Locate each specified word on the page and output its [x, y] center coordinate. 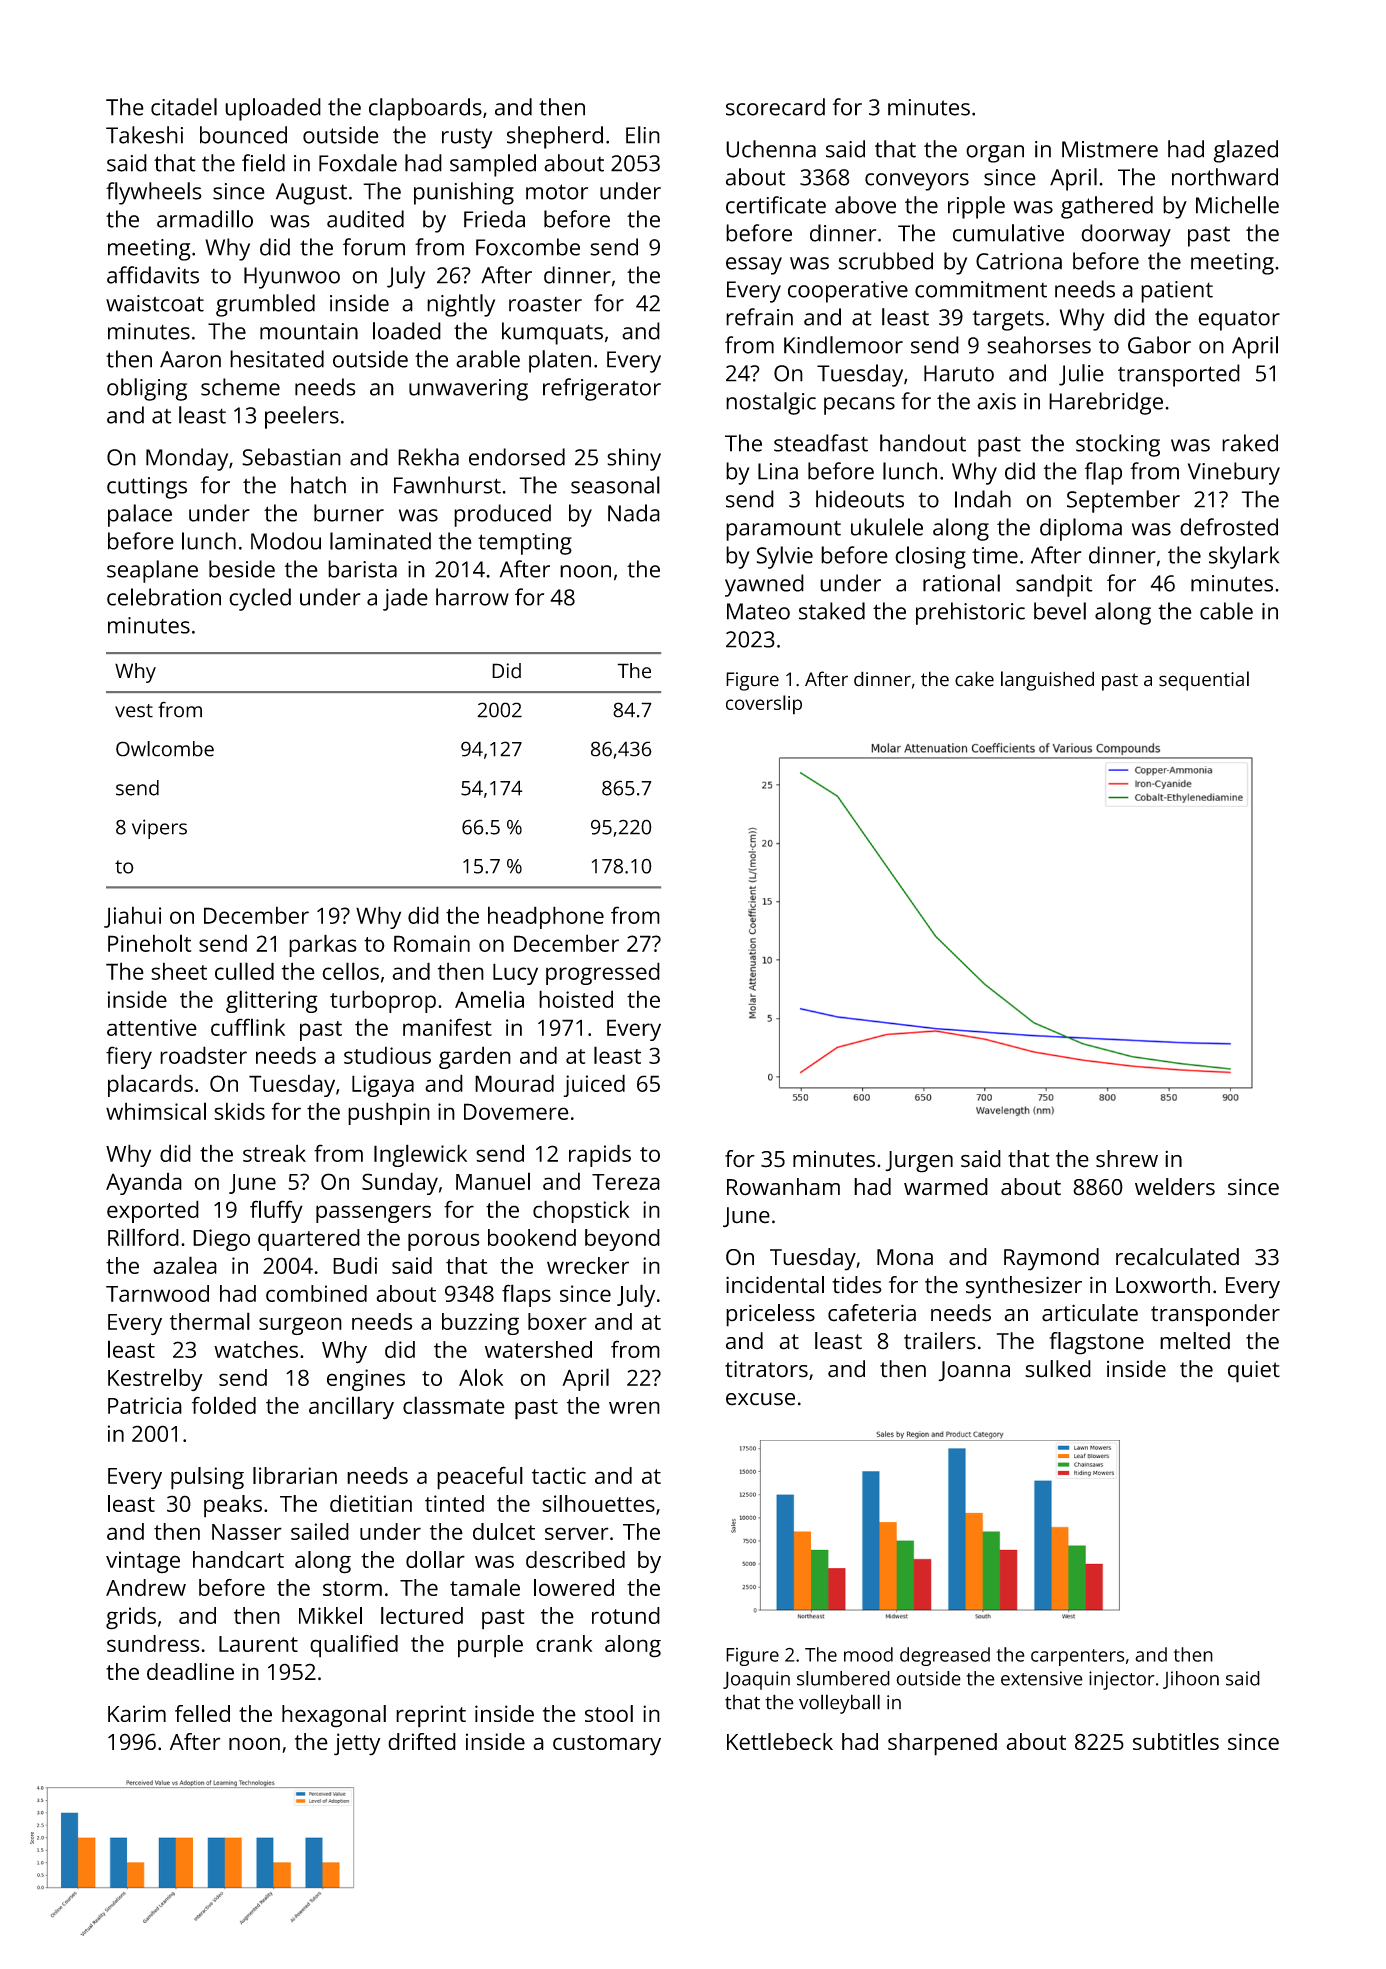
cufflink [248, 1027]
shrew [1127, 1159]
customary [607, 1745]
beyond [622, 1240]
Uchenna [771, 149]
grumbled [265, 305]
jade [405, 599]
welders [1175, 1187]
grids [131, 1618]
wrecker [588, 1265]
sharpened [942, 1744]
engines [366, 1380]
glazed [1245, 151]
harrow [472, 597]
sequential [1204, 681]
